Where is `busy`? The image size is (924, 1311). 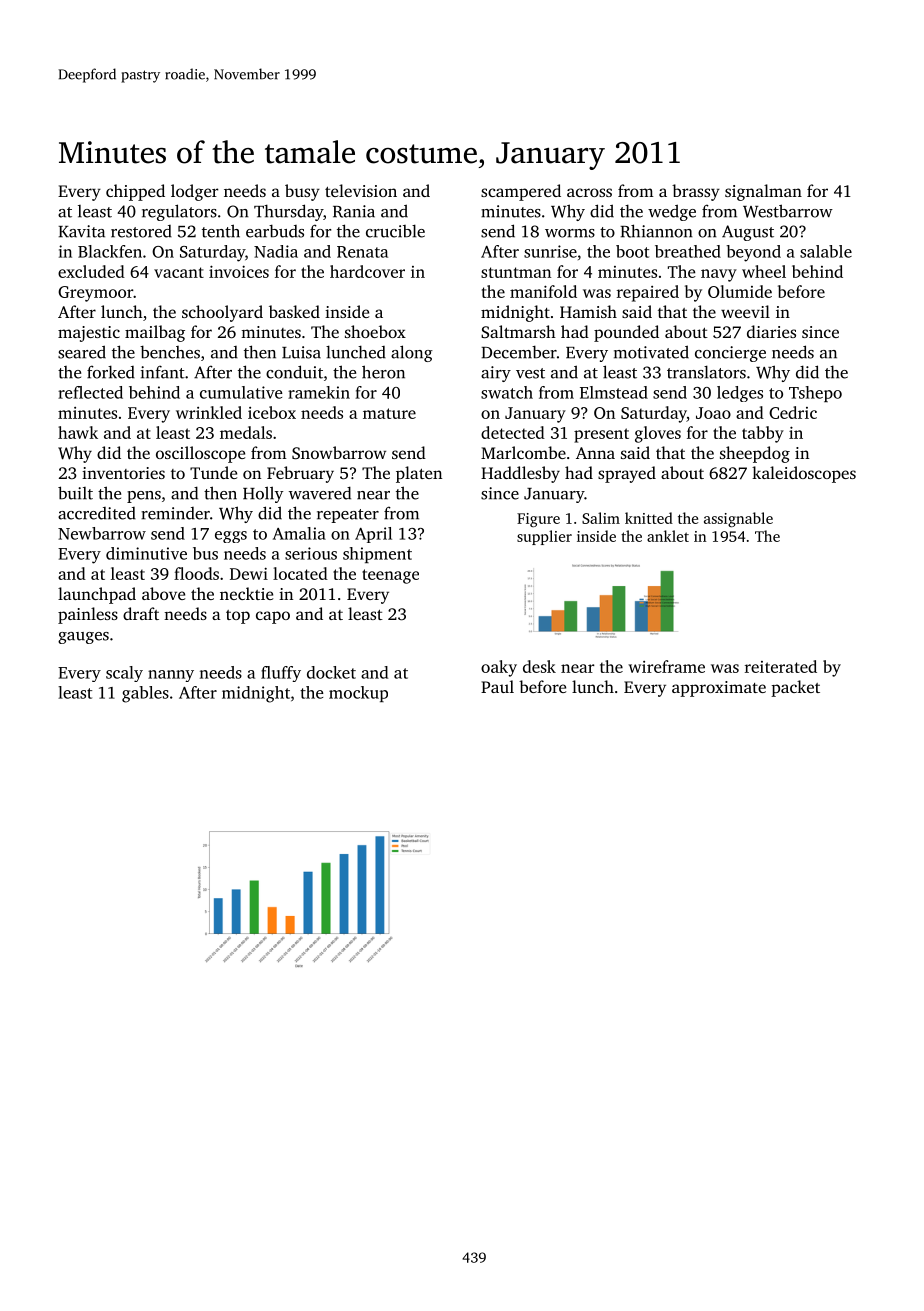 busy is located at coordinates (302, 192).
